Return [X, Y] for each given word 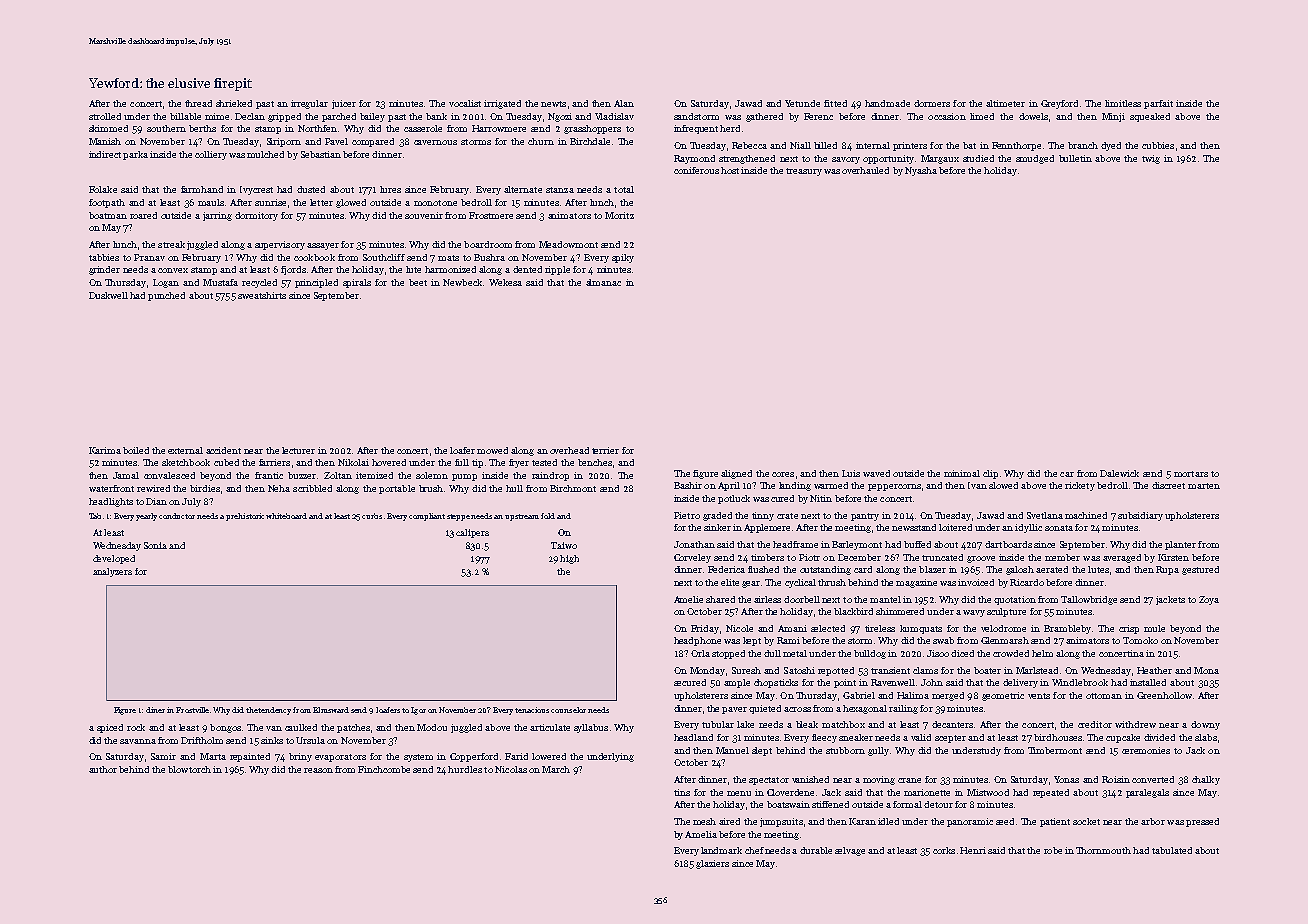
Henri [973, 850]
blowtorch [189, 769]
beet [418, 282]
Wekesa [505, 282]
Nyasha [921, 171]
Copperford [474, 757]
